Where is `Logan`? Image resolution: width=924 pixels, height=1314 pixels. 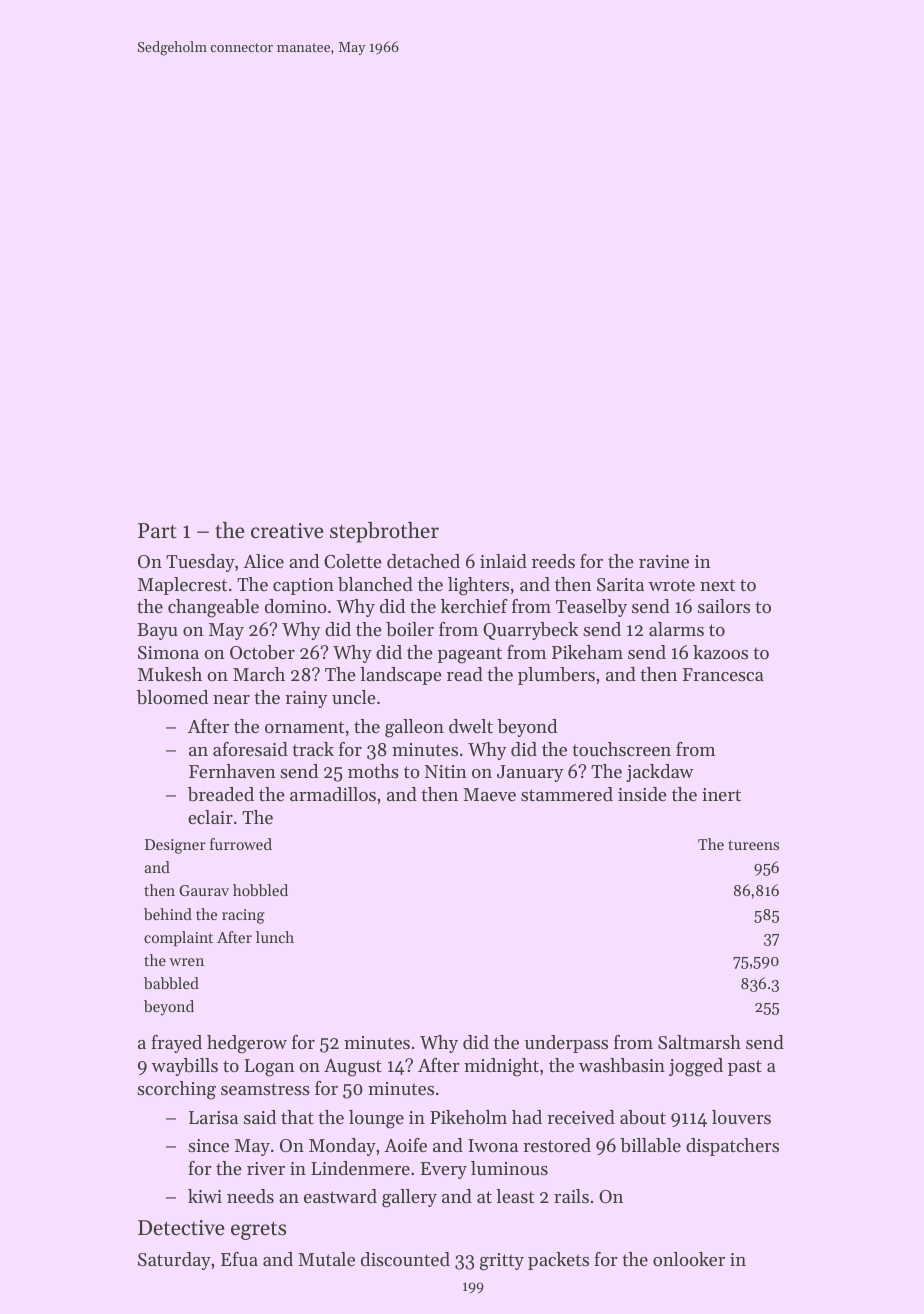 Logan is located at coordinates (270, 1068).
